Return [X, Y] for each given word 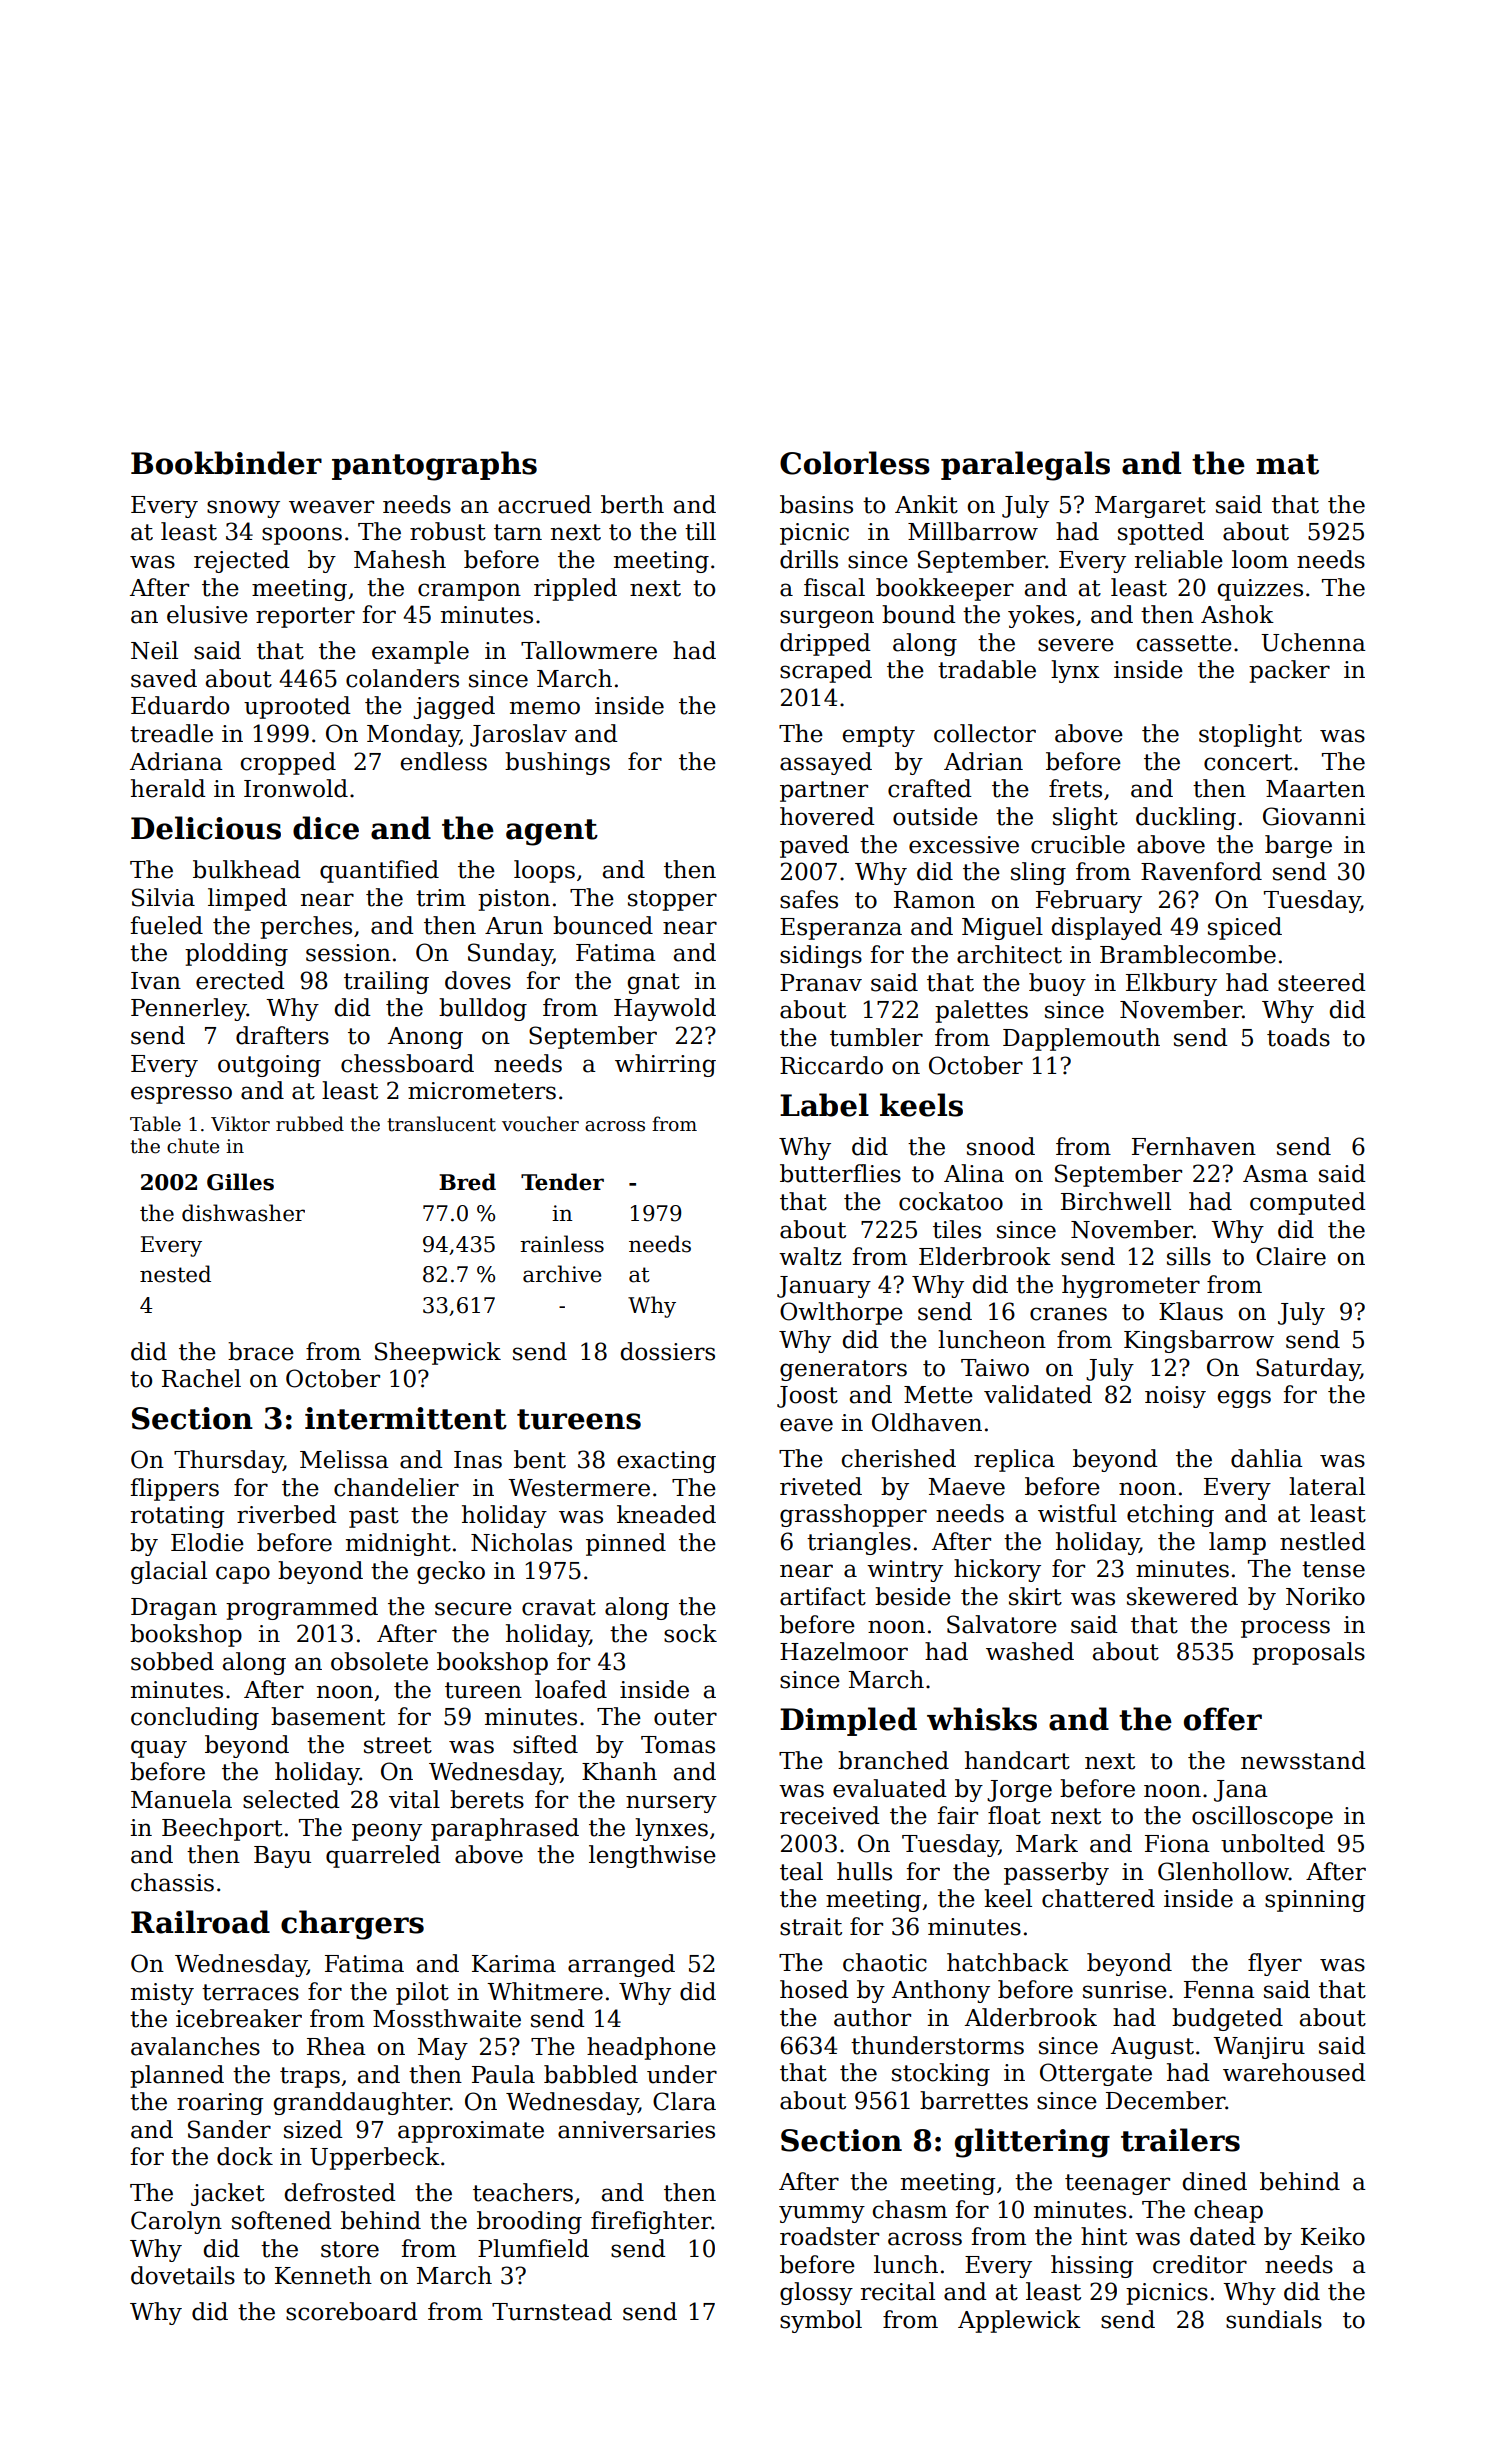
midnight [398, 1544]
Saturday [1308, 1369]
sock [690, 1633]
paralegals [1025, 466]
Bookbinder [226, 463]
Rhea [336, 2046]
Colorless [855, 463]
